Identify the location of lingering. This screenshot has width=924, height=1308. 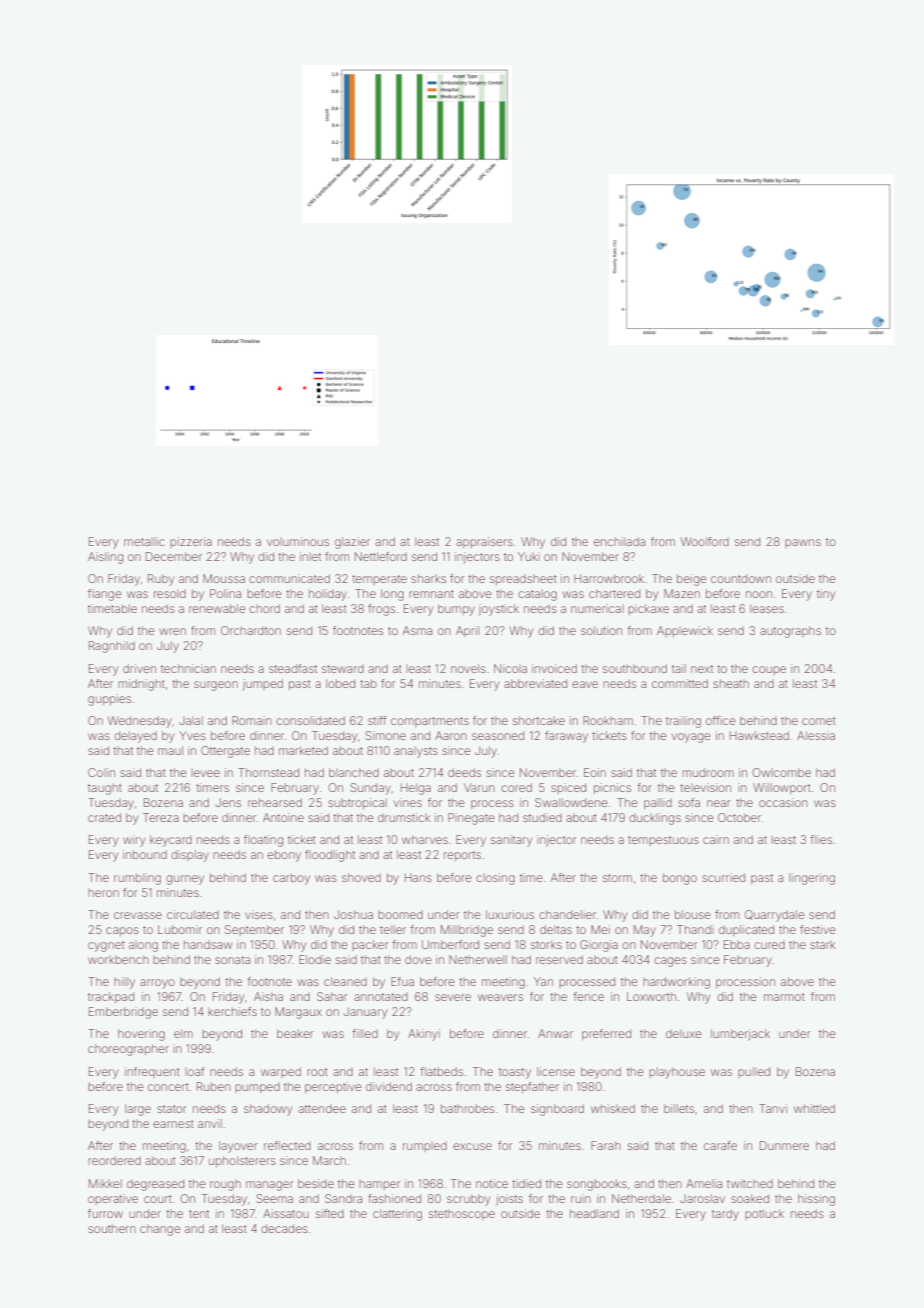
(812, 879).
